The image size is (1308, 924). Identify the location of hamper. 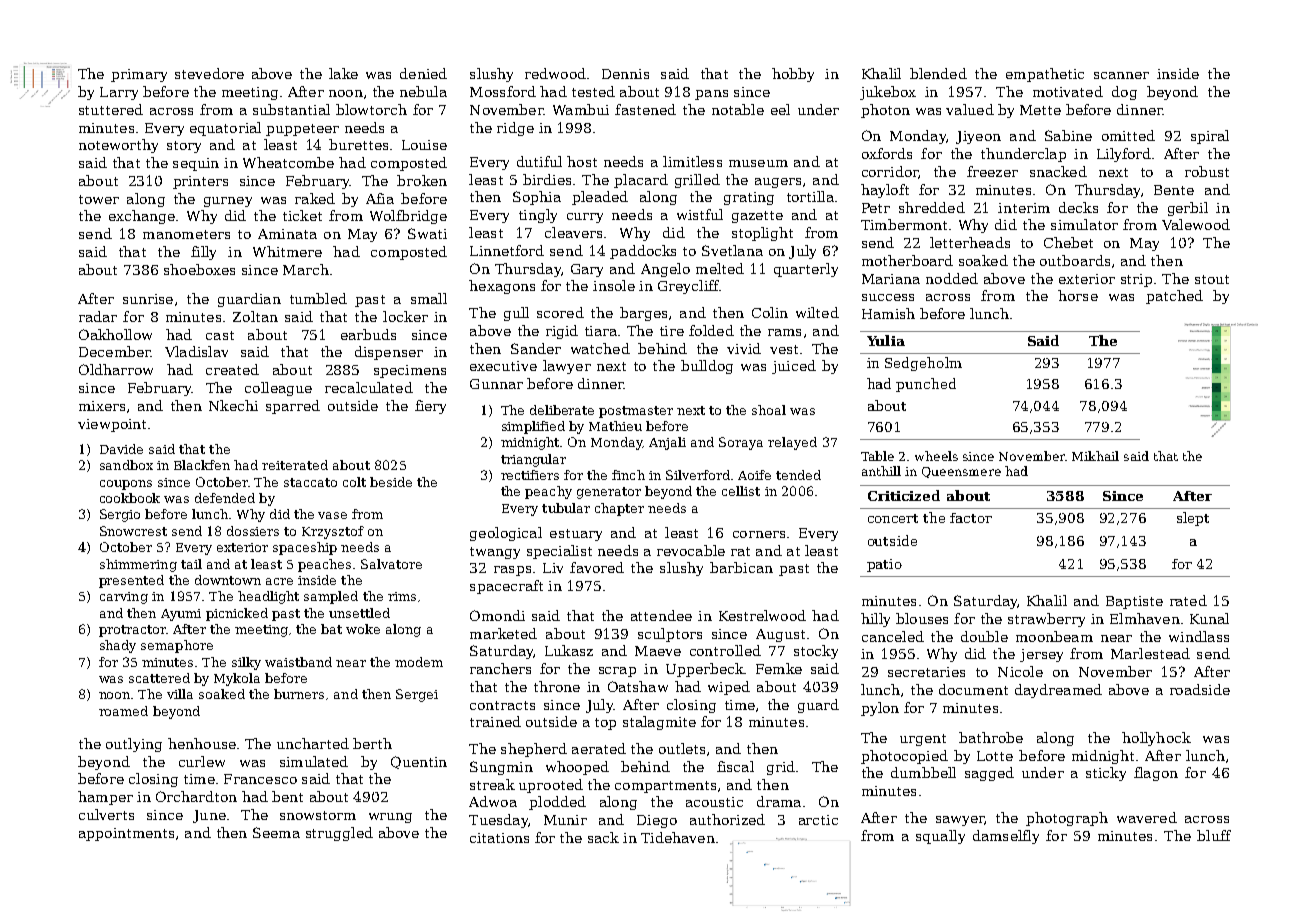
(105, 798).
